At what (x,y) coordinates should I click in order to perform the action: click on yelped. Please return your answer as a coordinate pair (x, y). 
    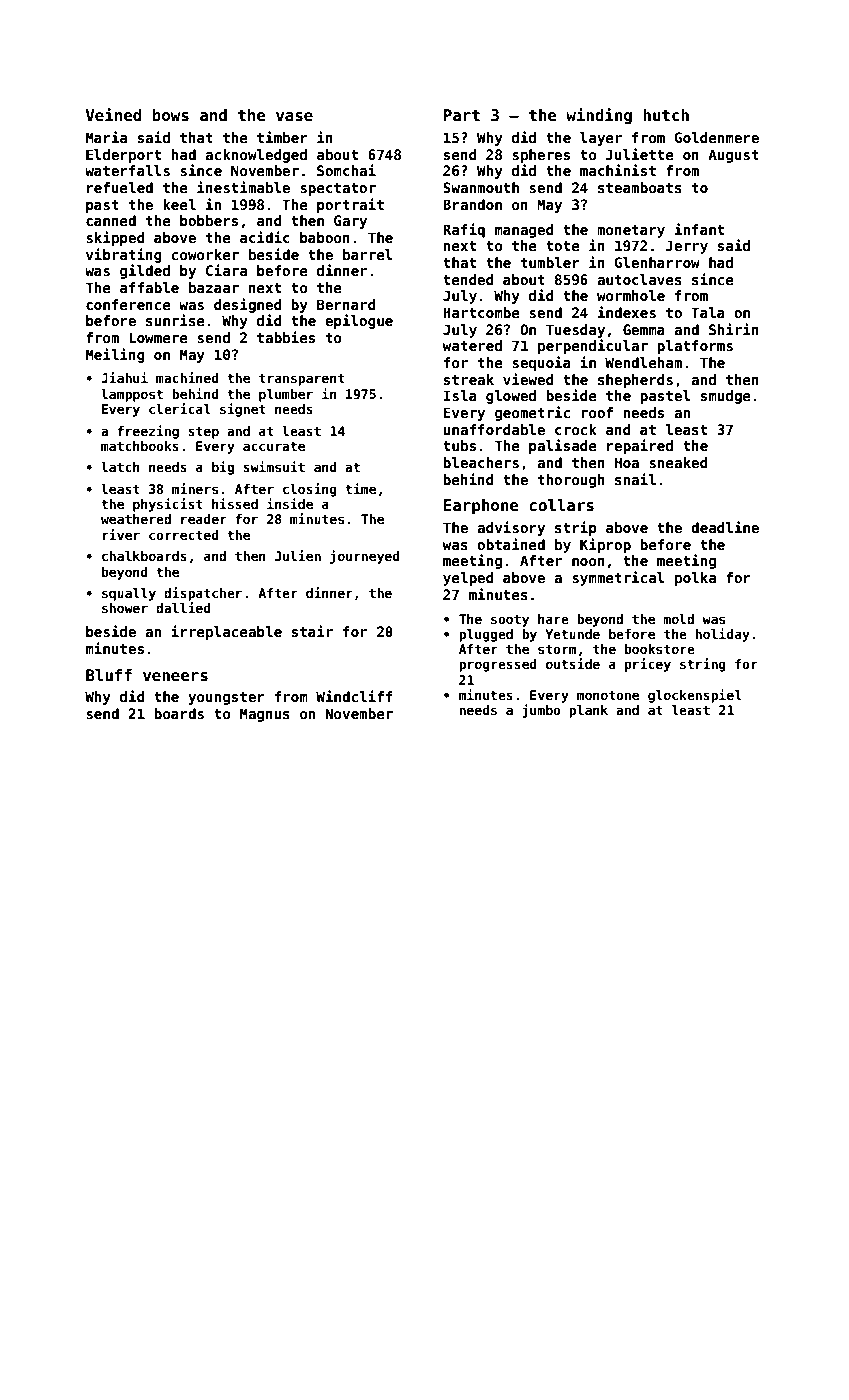
    Looking at the image, I should click on (468, 579).
